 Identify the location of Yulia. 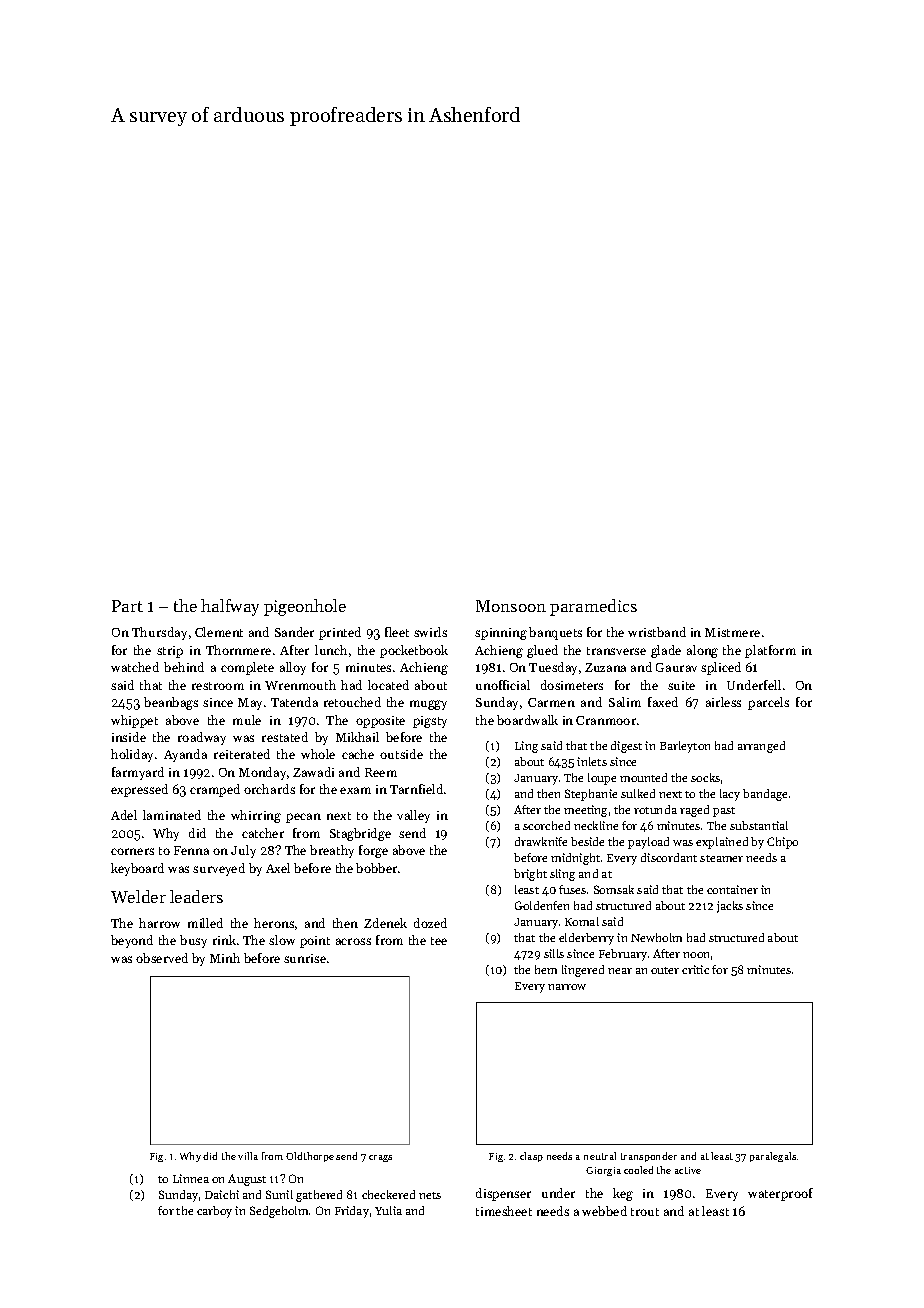
(388, 1210).
